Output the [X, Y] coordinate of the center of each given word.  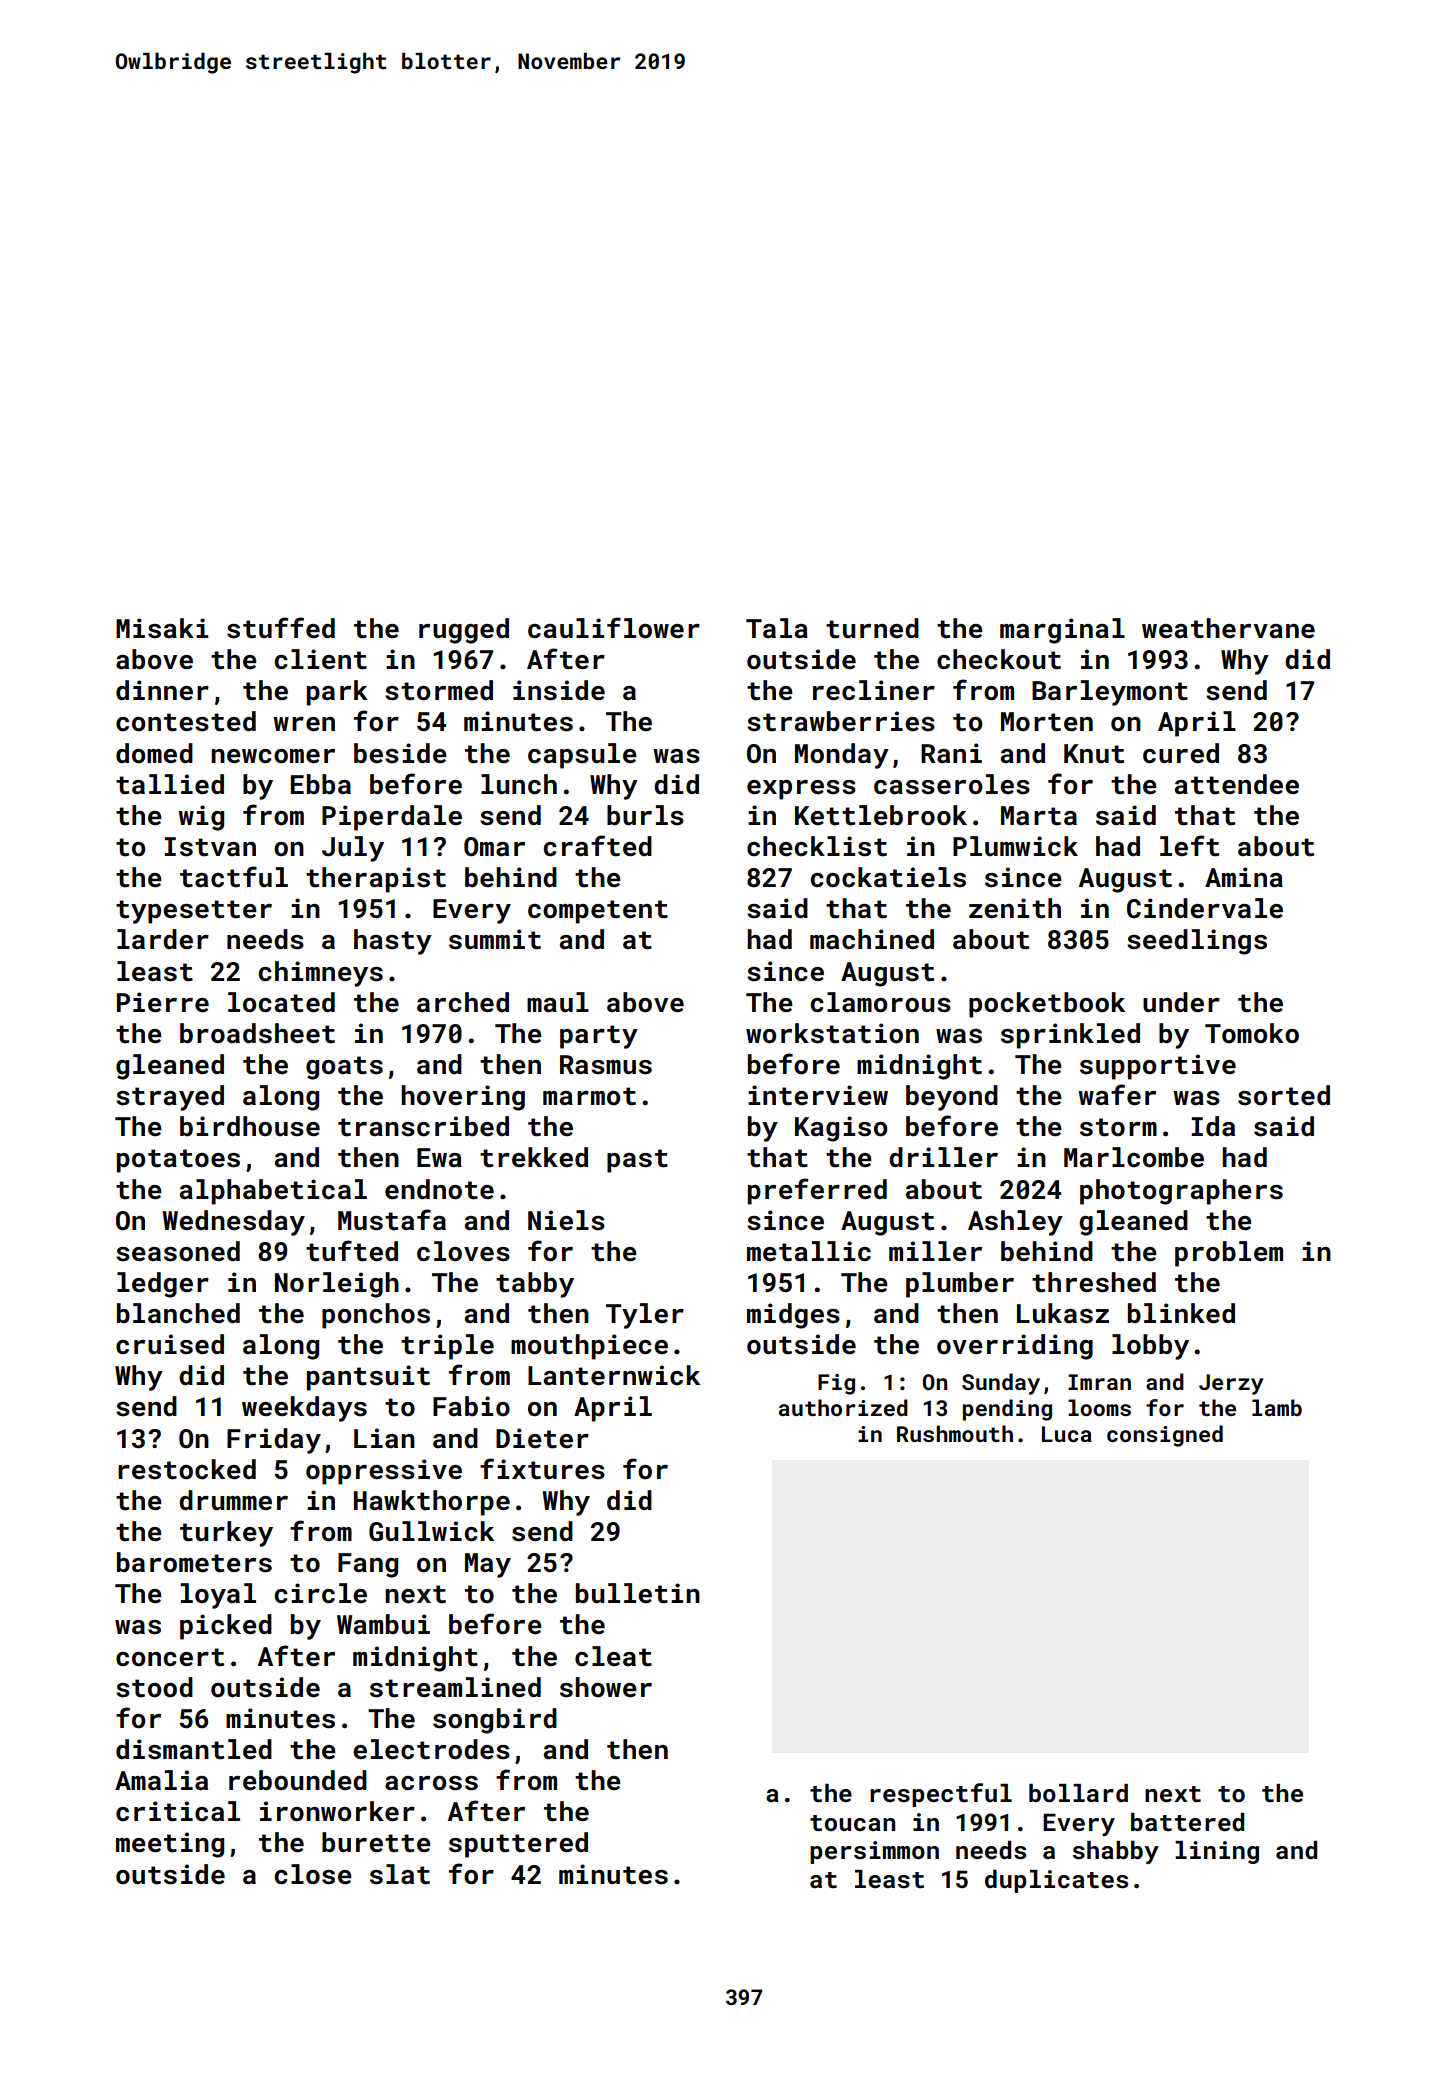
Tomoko [1252, 1033]
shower [606, 1687]
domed [154, 753]
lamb [1277, 1407]
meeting [170, 1845]
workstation [832, 1033]
